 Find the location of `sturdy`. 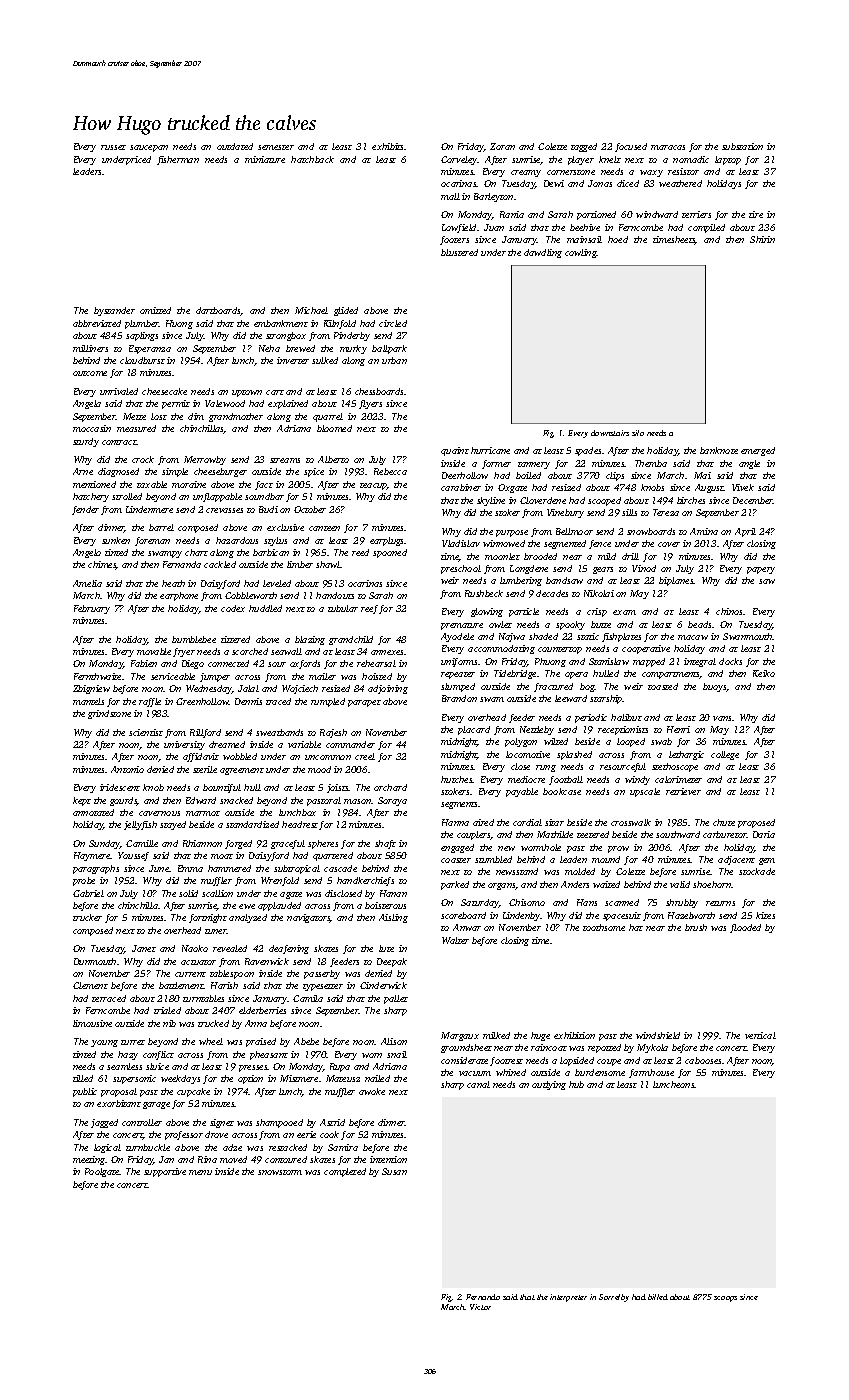

sturdy is located at coordinates (86, 442).
